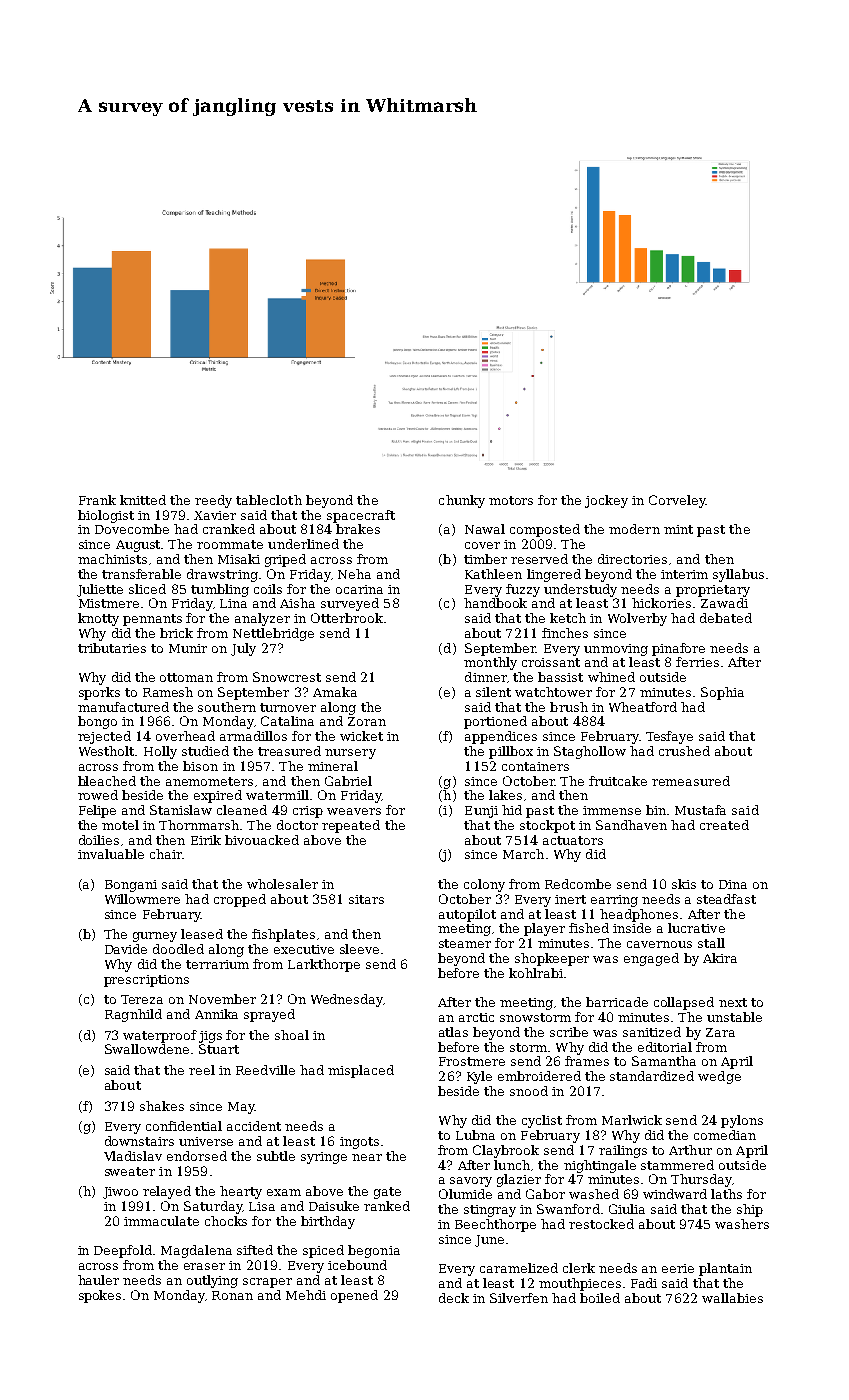 The width and height of the screenshot is (849, 1400). What do you see at coordinates (284, 1192) in the screenshot?
I see `exam` at bounding box center [284, 1192].
